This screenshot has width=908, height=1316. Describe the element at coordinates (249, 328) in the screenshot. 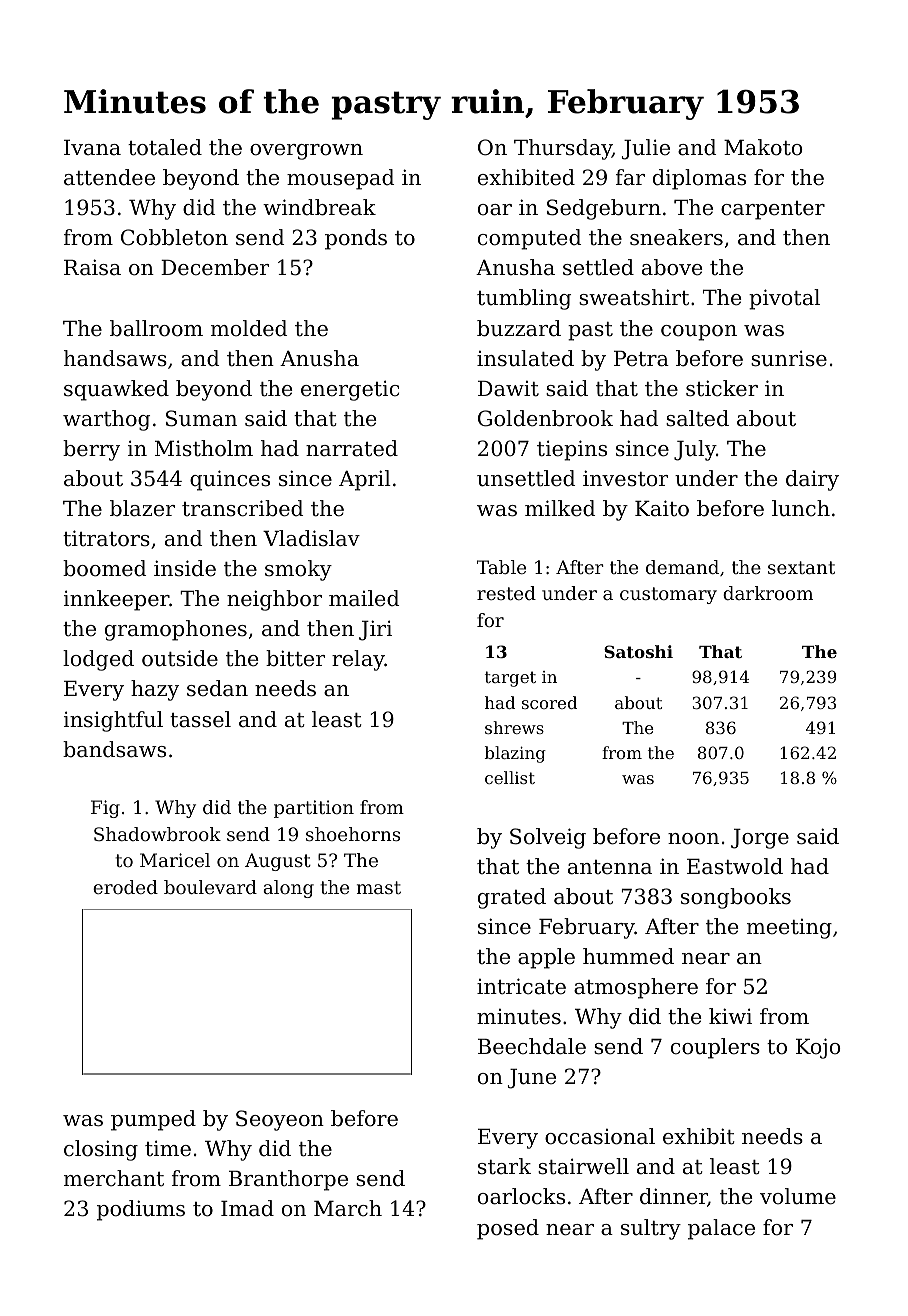

I see `molded` at that location.
